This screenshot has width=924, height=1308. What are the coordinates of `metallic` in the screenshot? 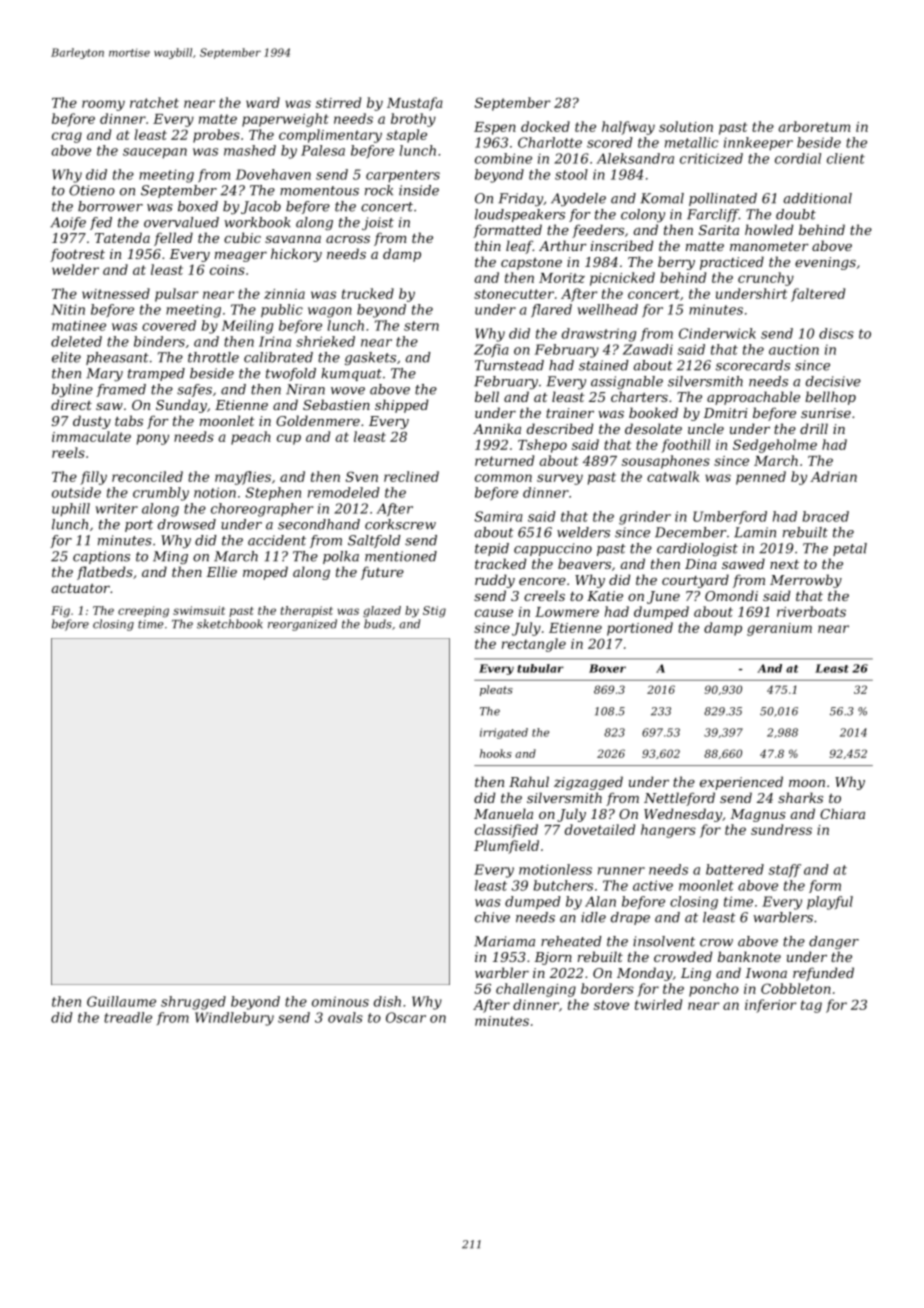 It's located at (691, 142).
